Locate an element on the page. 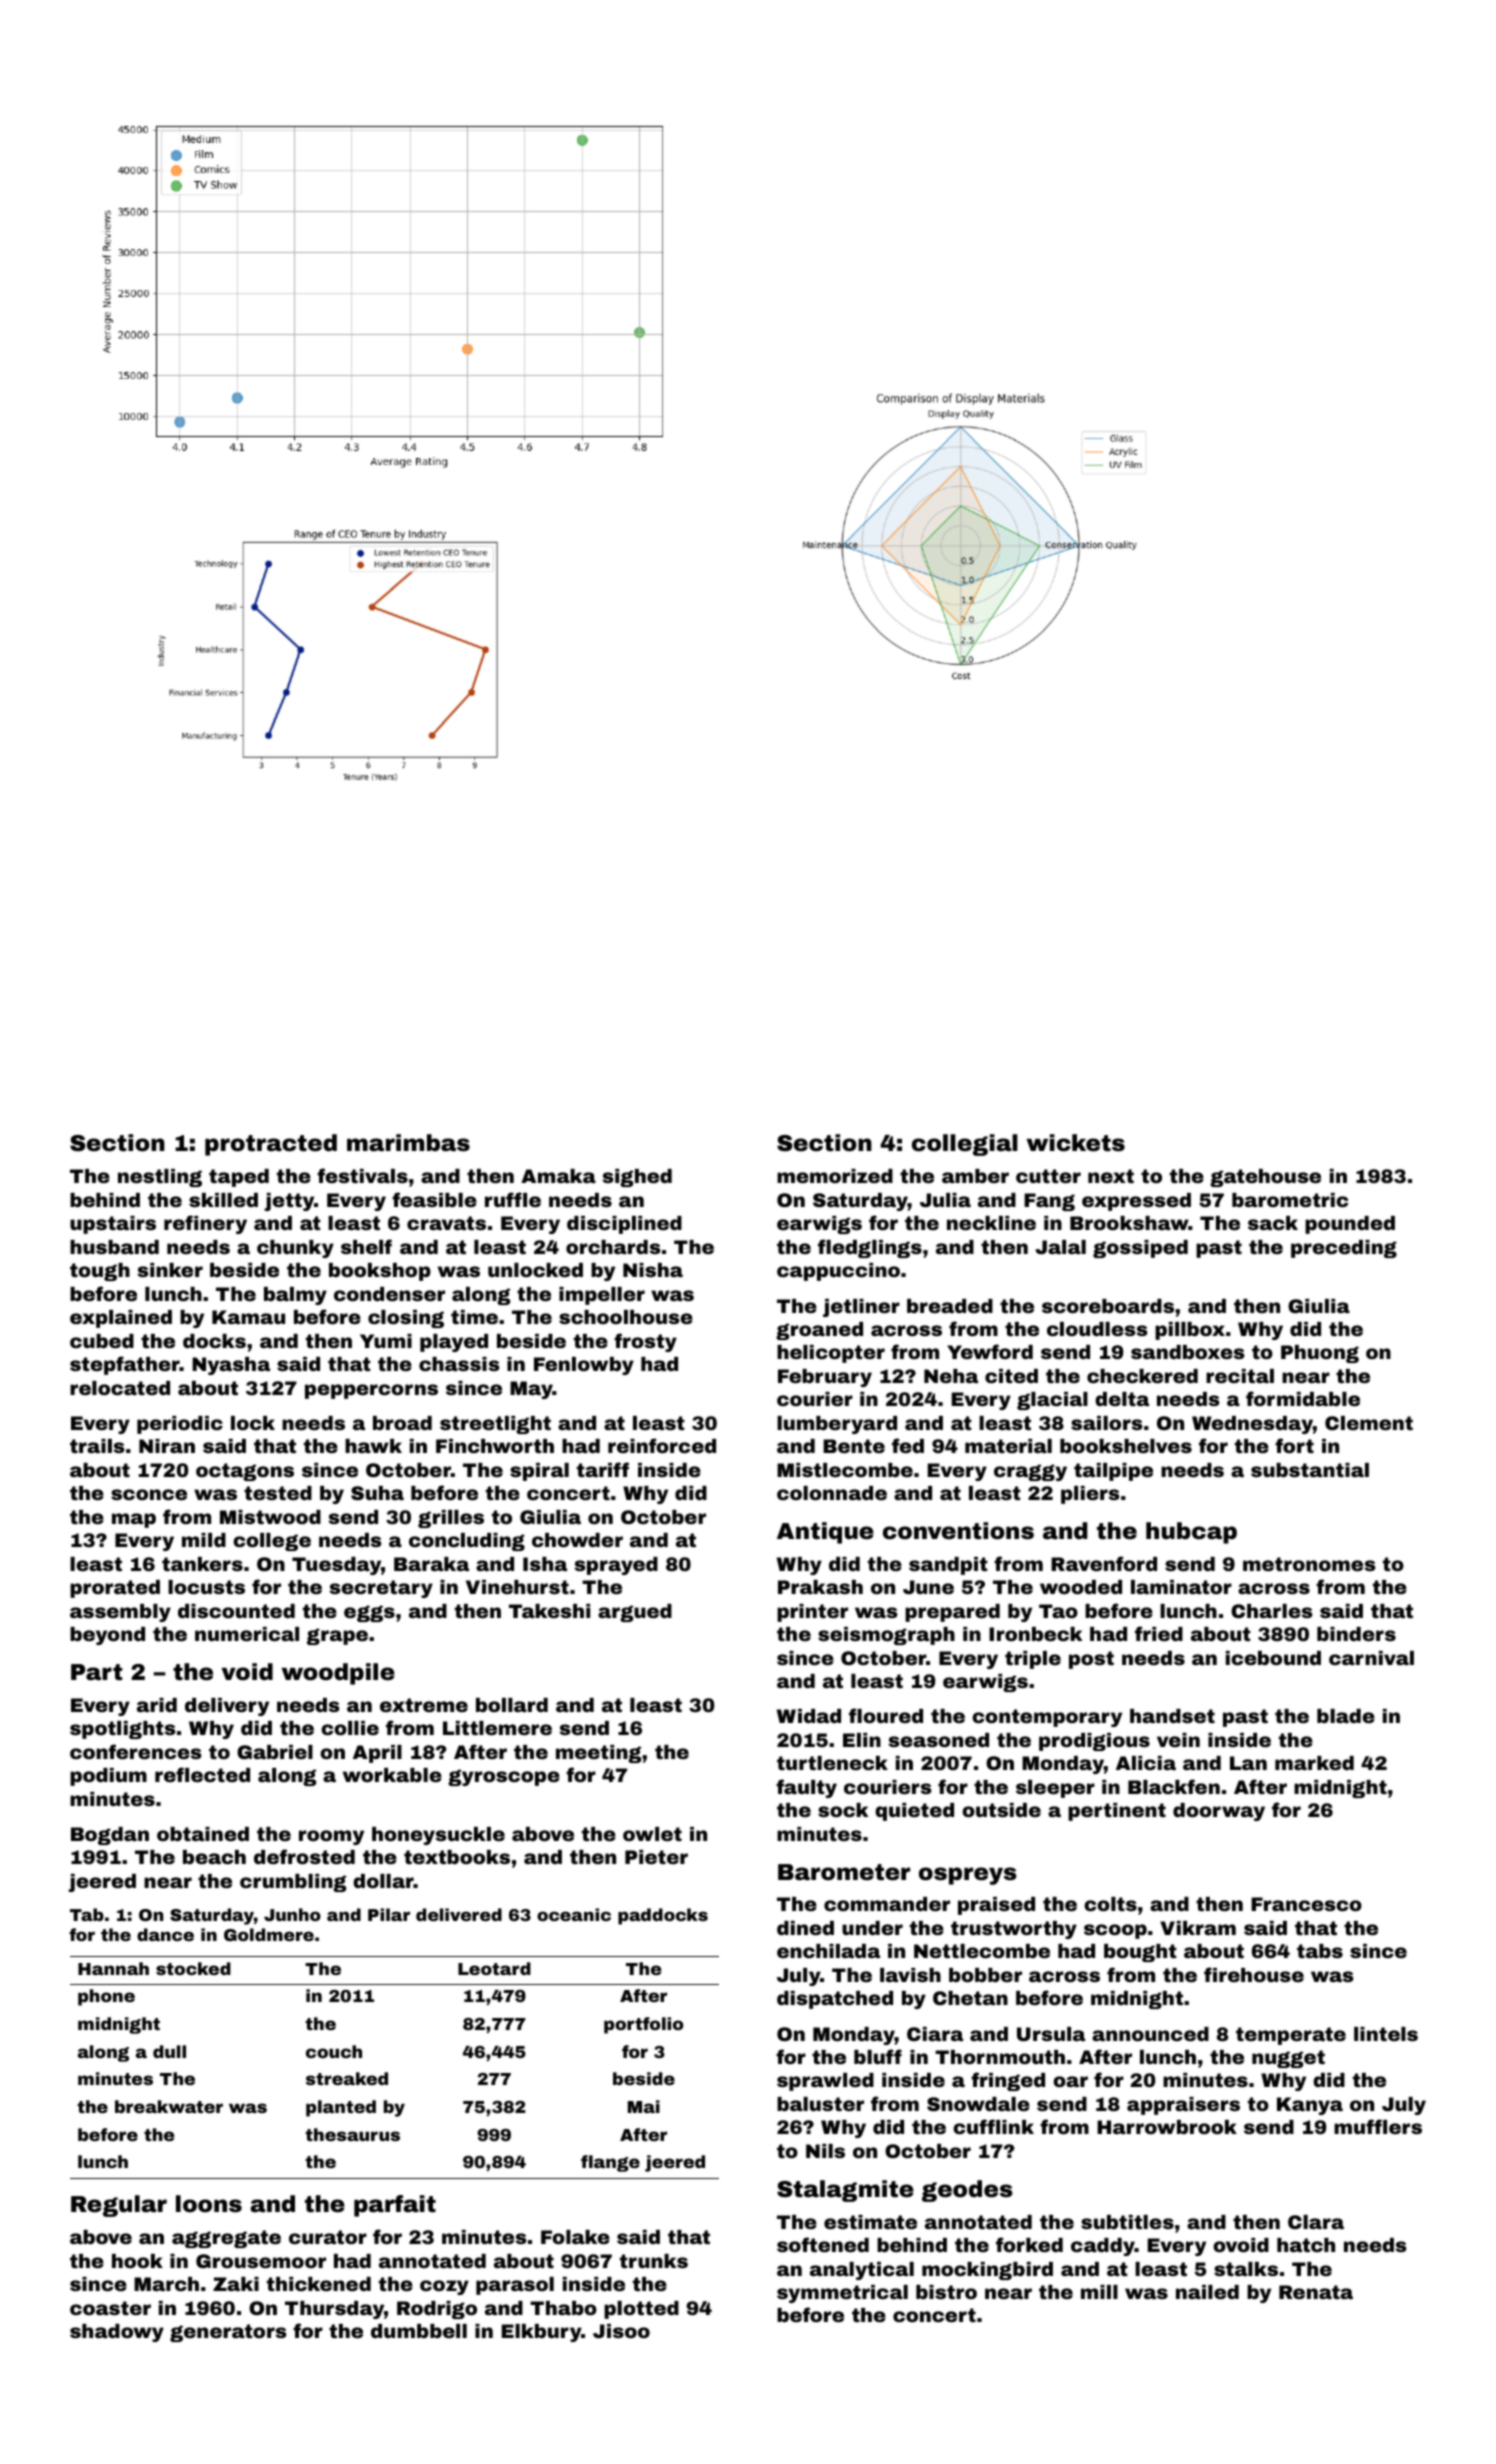  octagons is located at coordinates (245, 1472).
